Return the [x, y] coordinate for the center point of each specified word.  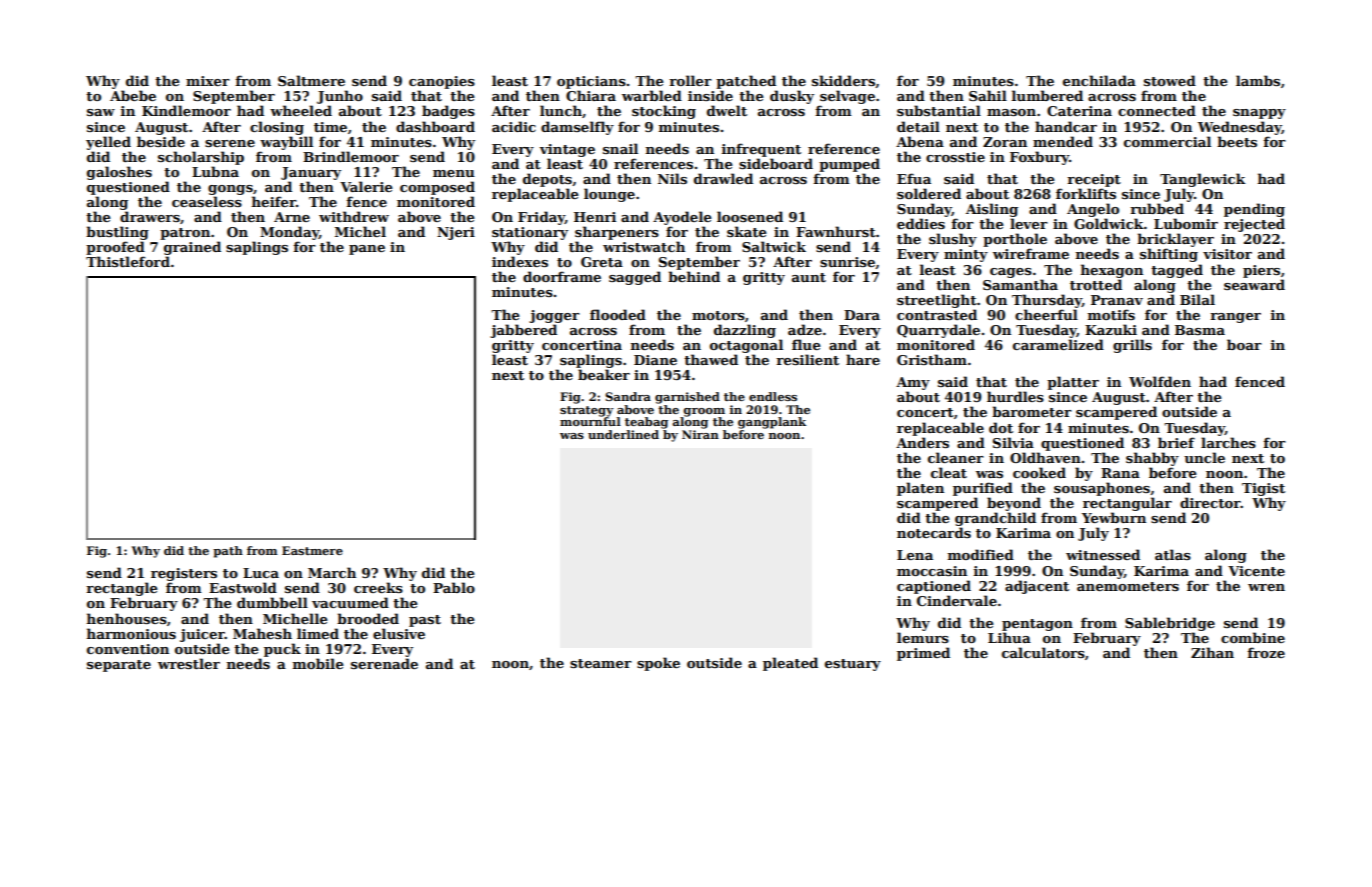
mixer [208, 81]
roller [690, 80]
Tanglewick [1202, 180]
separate [119, 666]
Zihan [1212, 652]
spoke [658, 664]
